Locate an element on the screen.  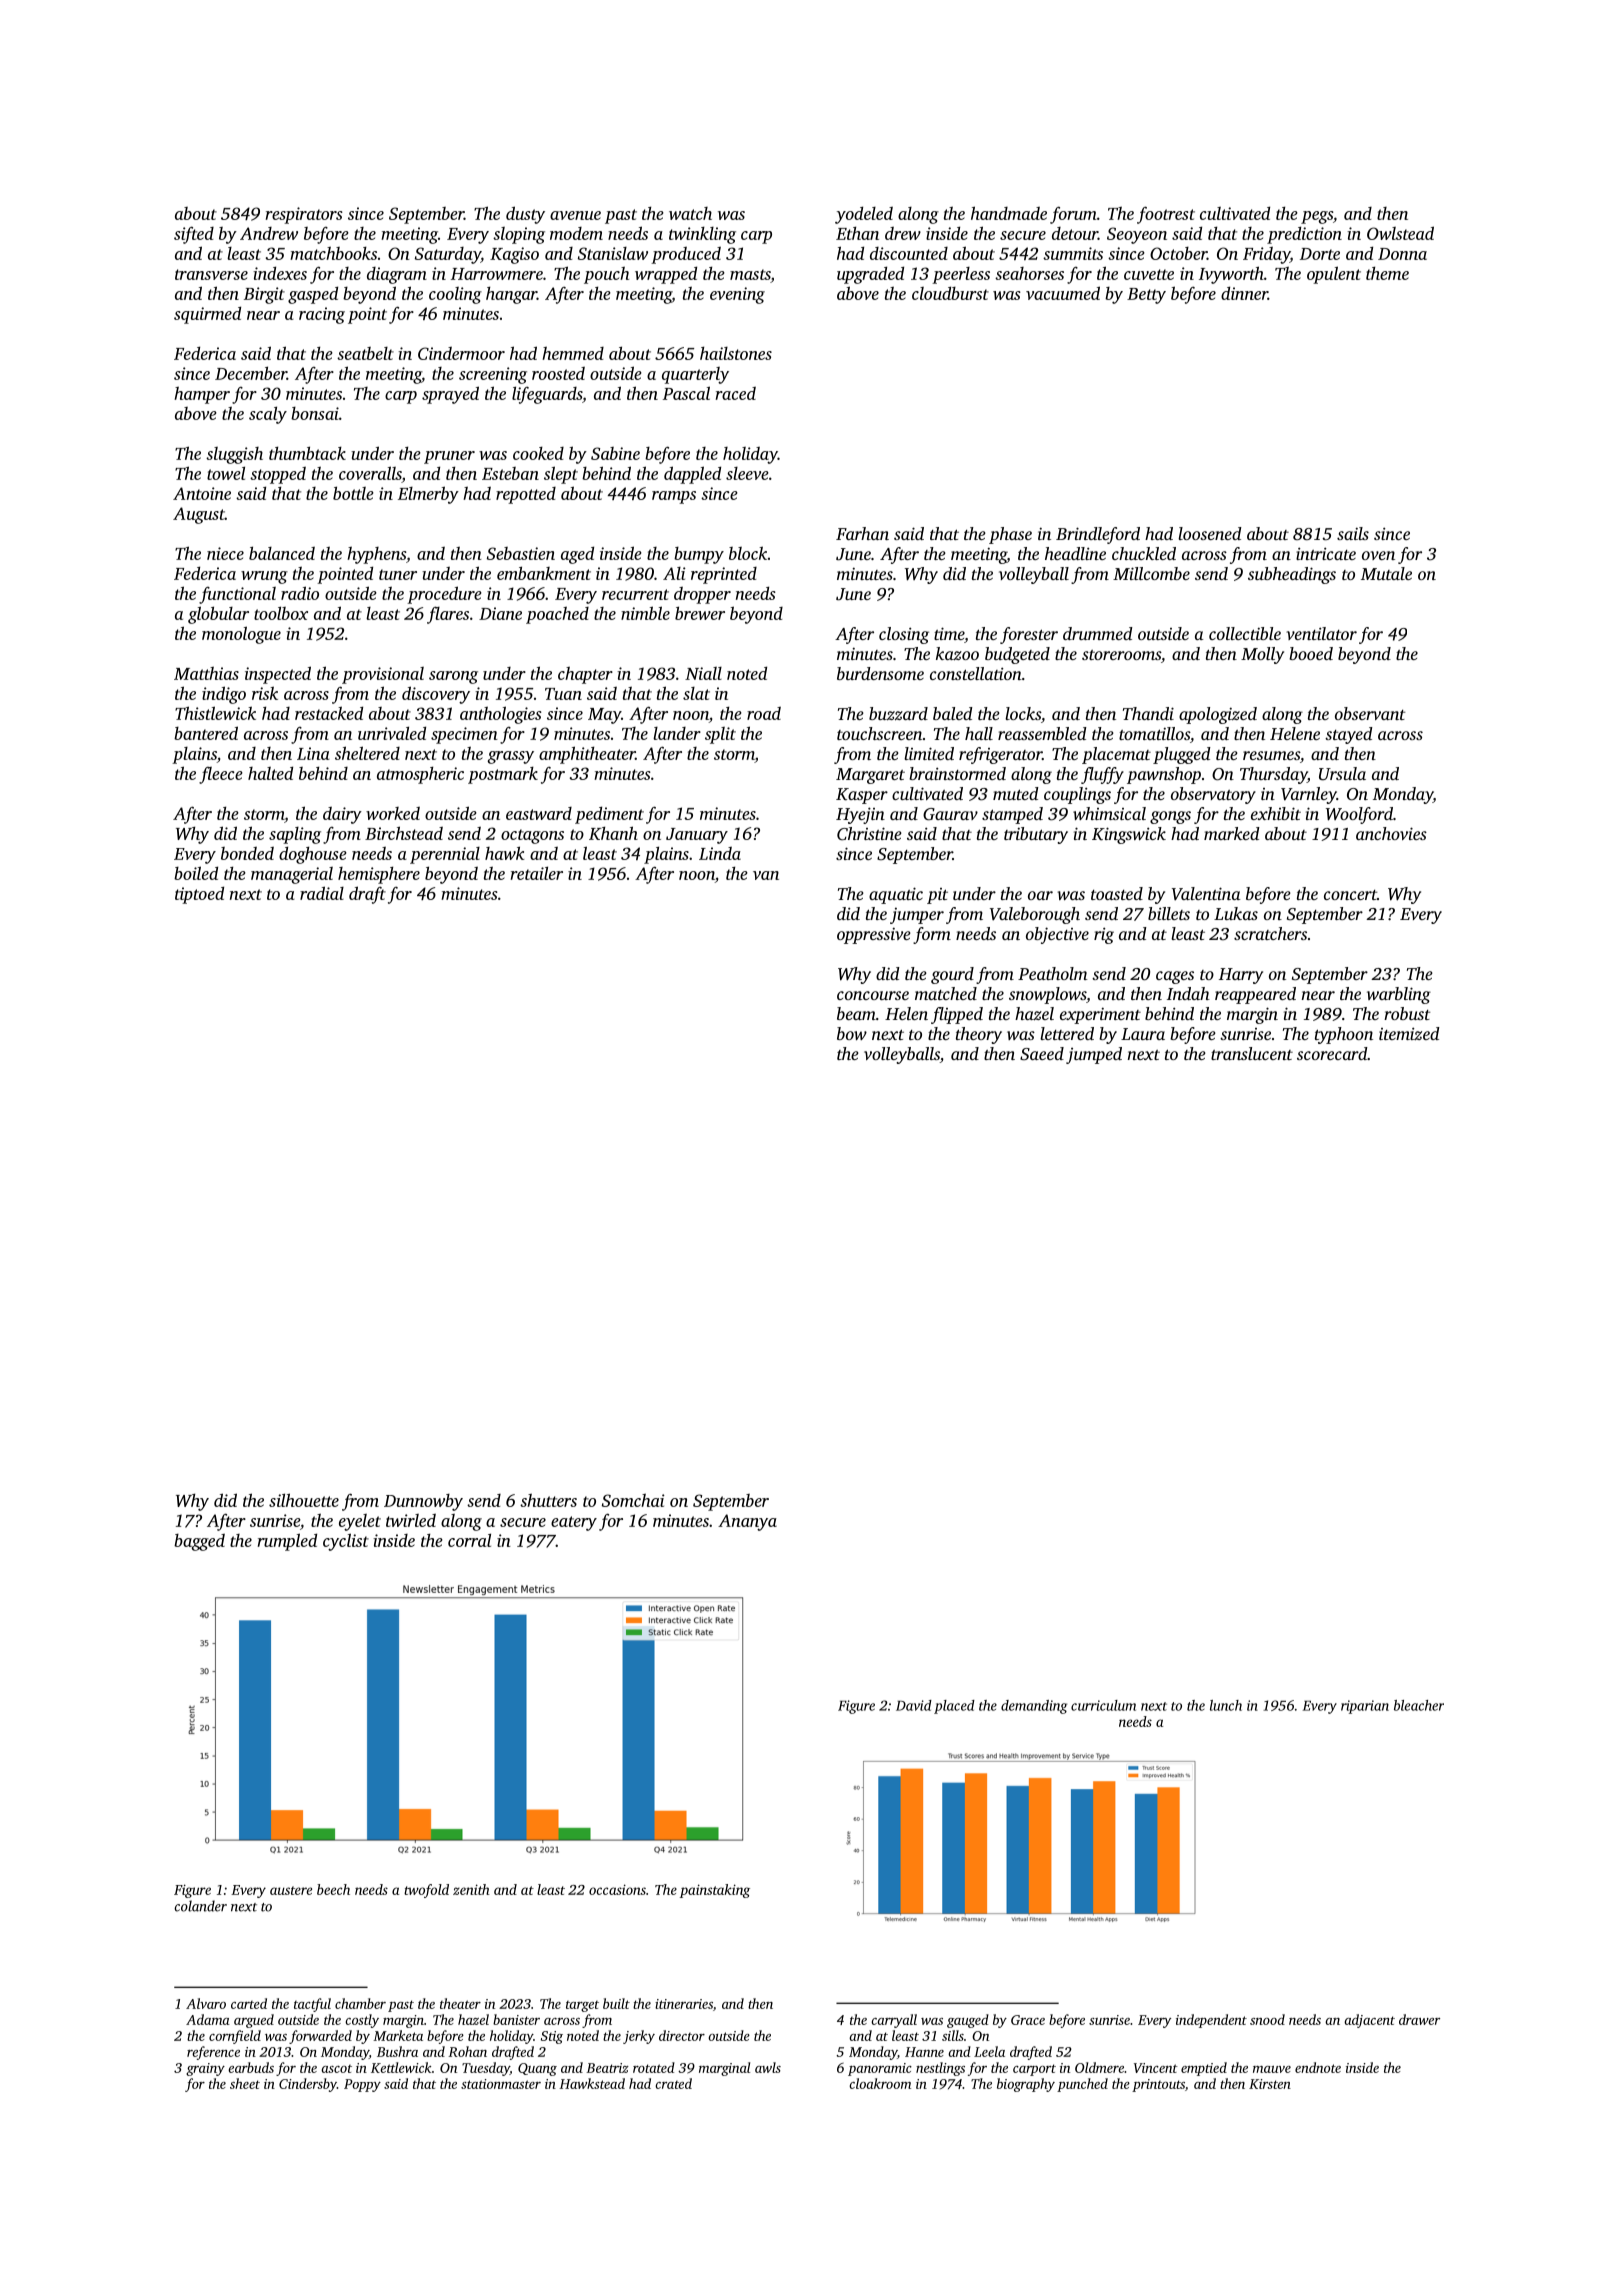
Farhan is located at coordinates (862, 533).
